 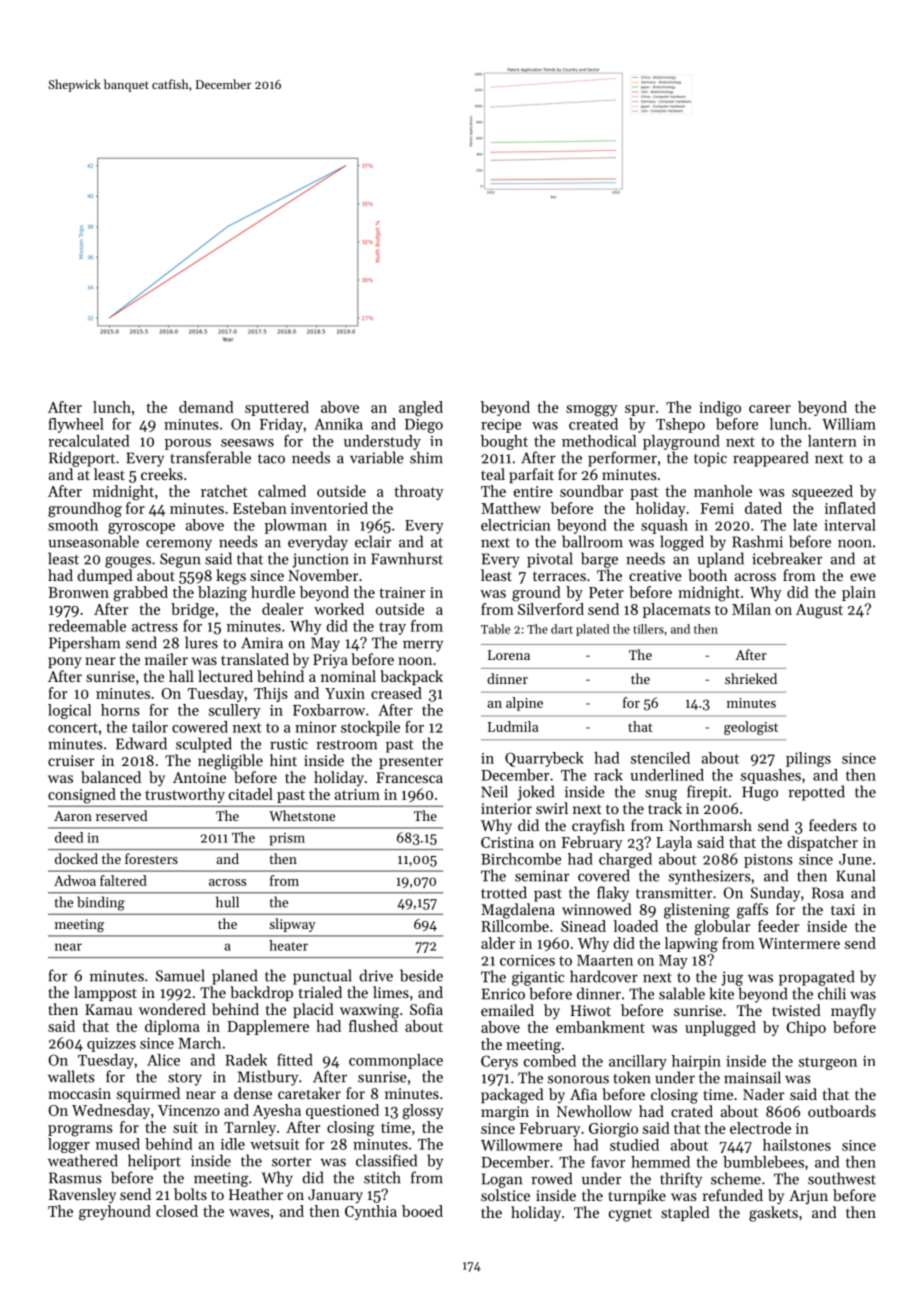 I want to click on Cristina, so click(x=507, y=842).
